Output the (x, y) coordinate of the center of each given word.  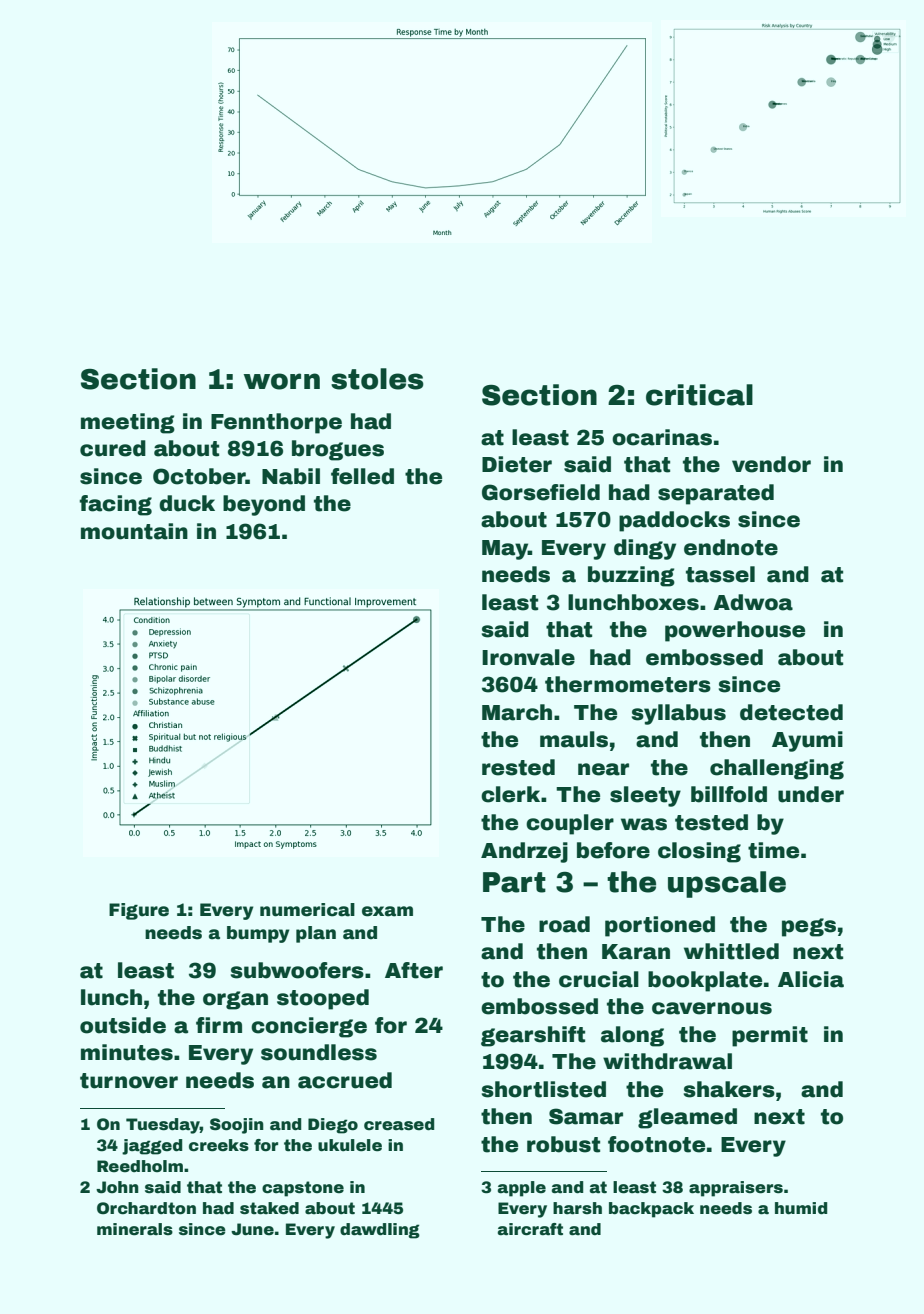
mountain (134, 531)
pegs (809, 927)
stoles (377, 379)
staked (269, 1208)
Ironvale (528, 657)
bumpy (258, 934)
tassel (720, 574)
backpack (651, 1210)
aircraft (530, 1229)
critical (699, 395)
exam (387, 911)
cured (113, 448)
